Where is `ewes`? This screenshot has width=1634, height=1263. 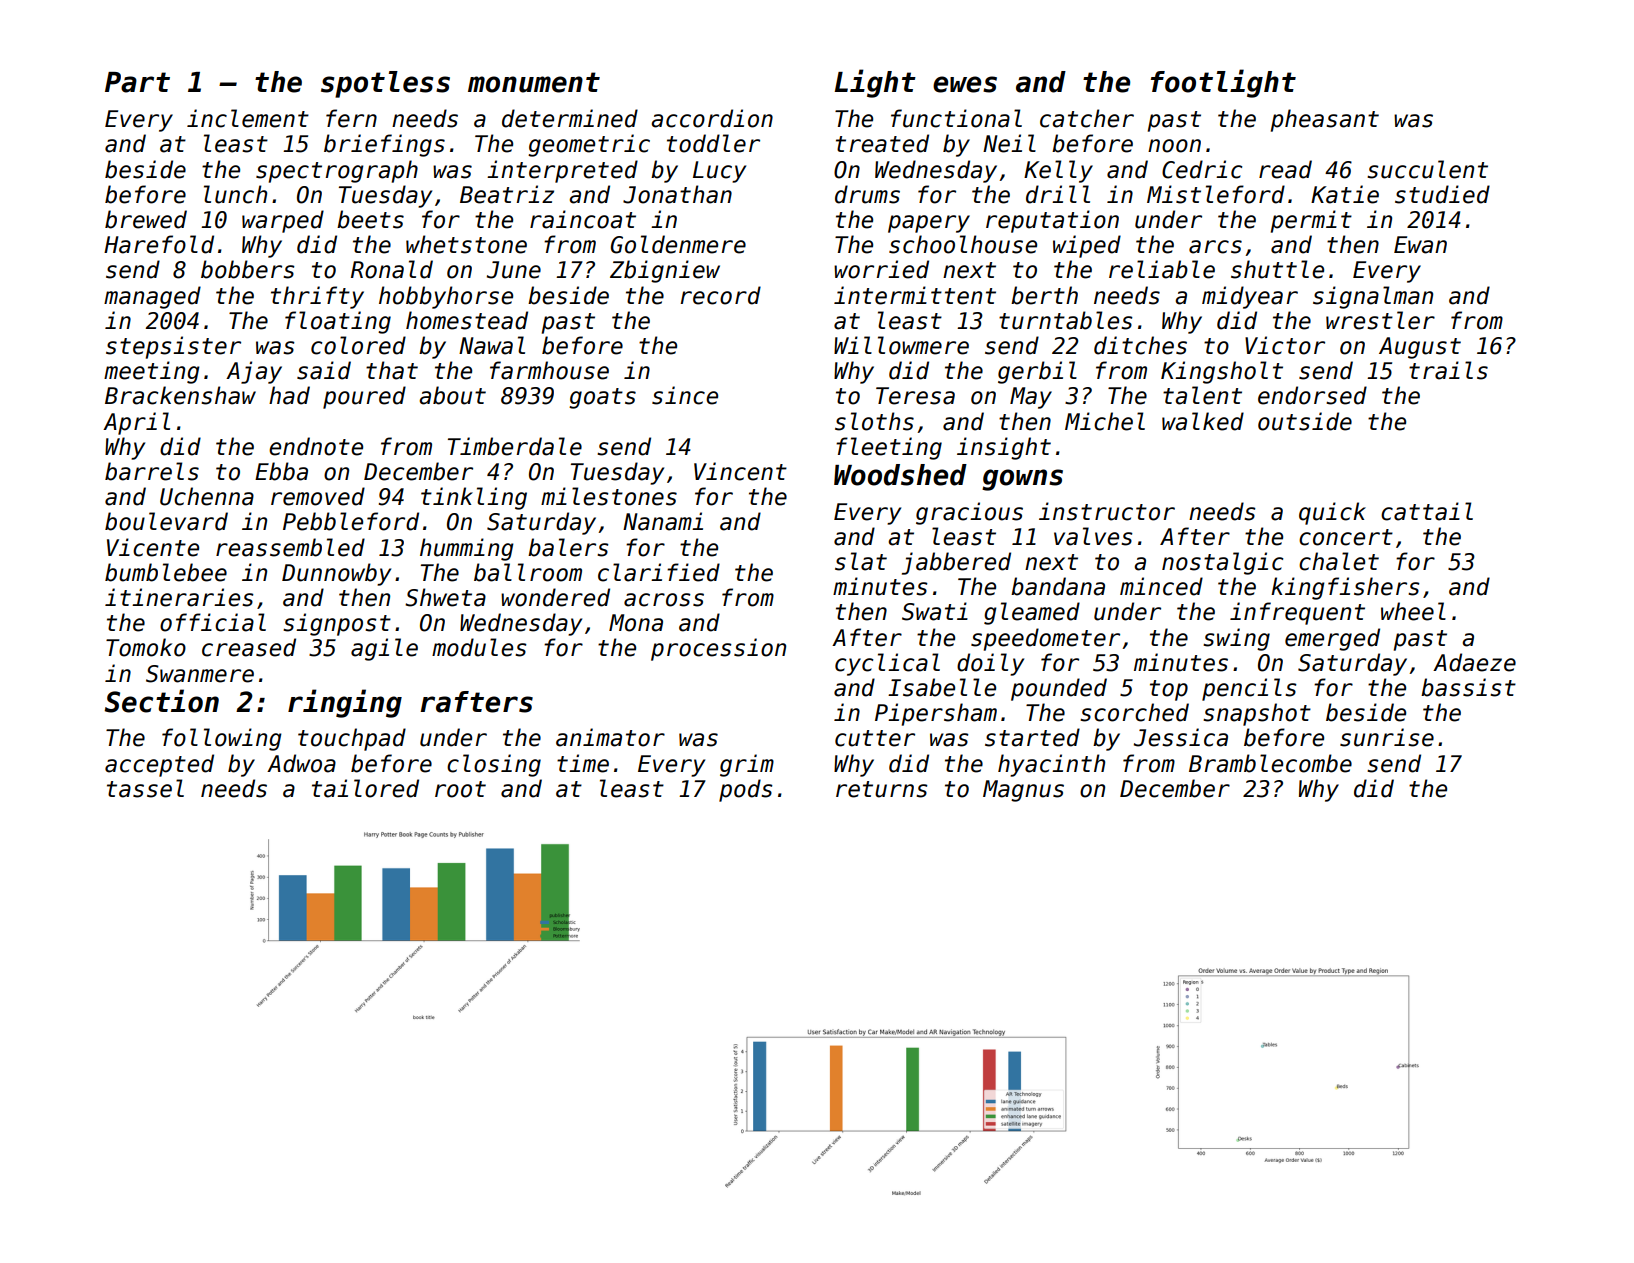 ewes is located at coordinates (965, 84).
